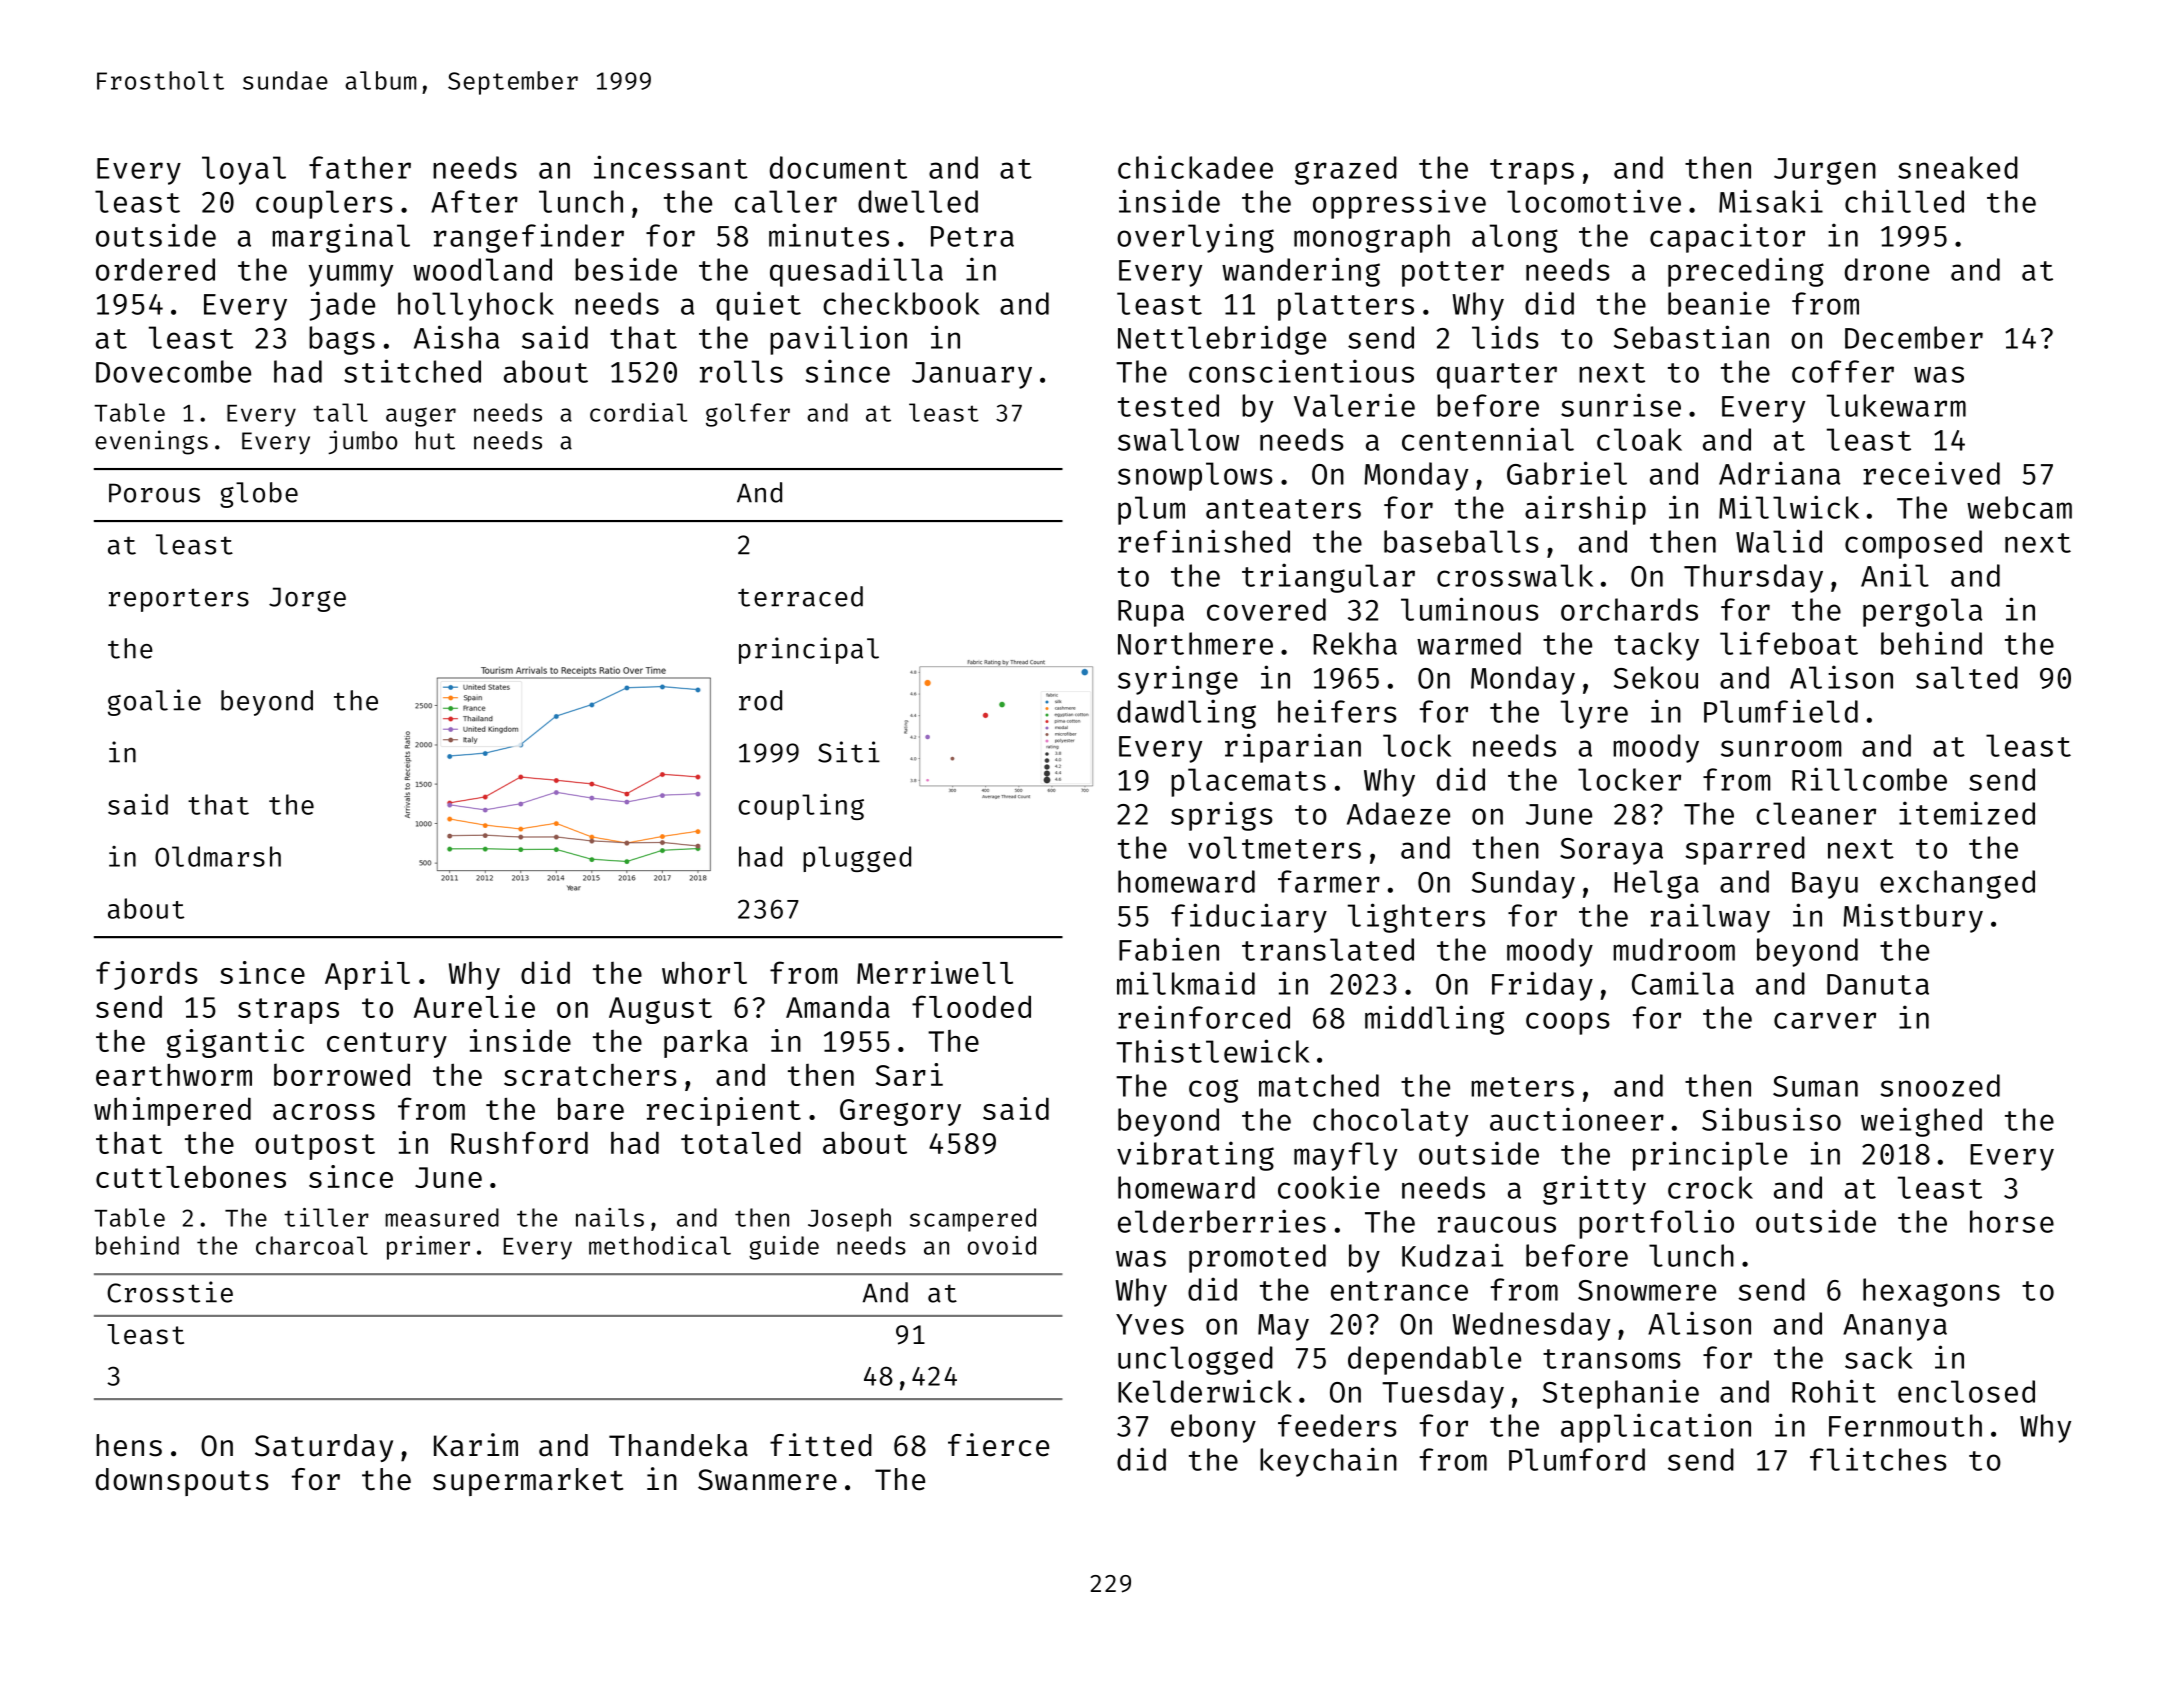 The height and width of the image is (1683, 2178). What do you see at coordinates (387, 1045) in the image?
I see `century` at bounding box center [387, 1045].
